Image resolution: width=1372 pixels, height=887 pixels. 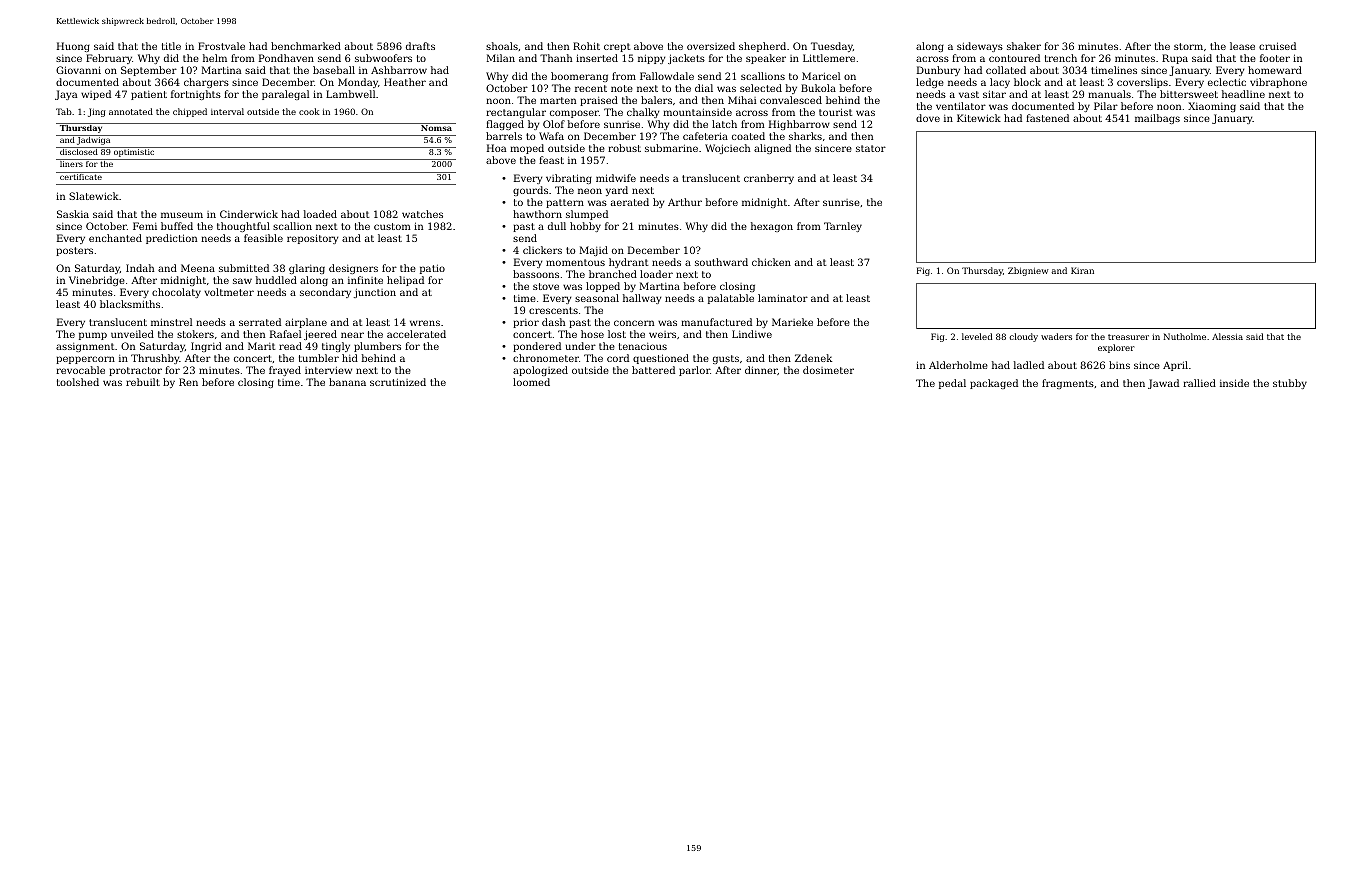 I want to click on cranberry, so click(x=769, y=179).
